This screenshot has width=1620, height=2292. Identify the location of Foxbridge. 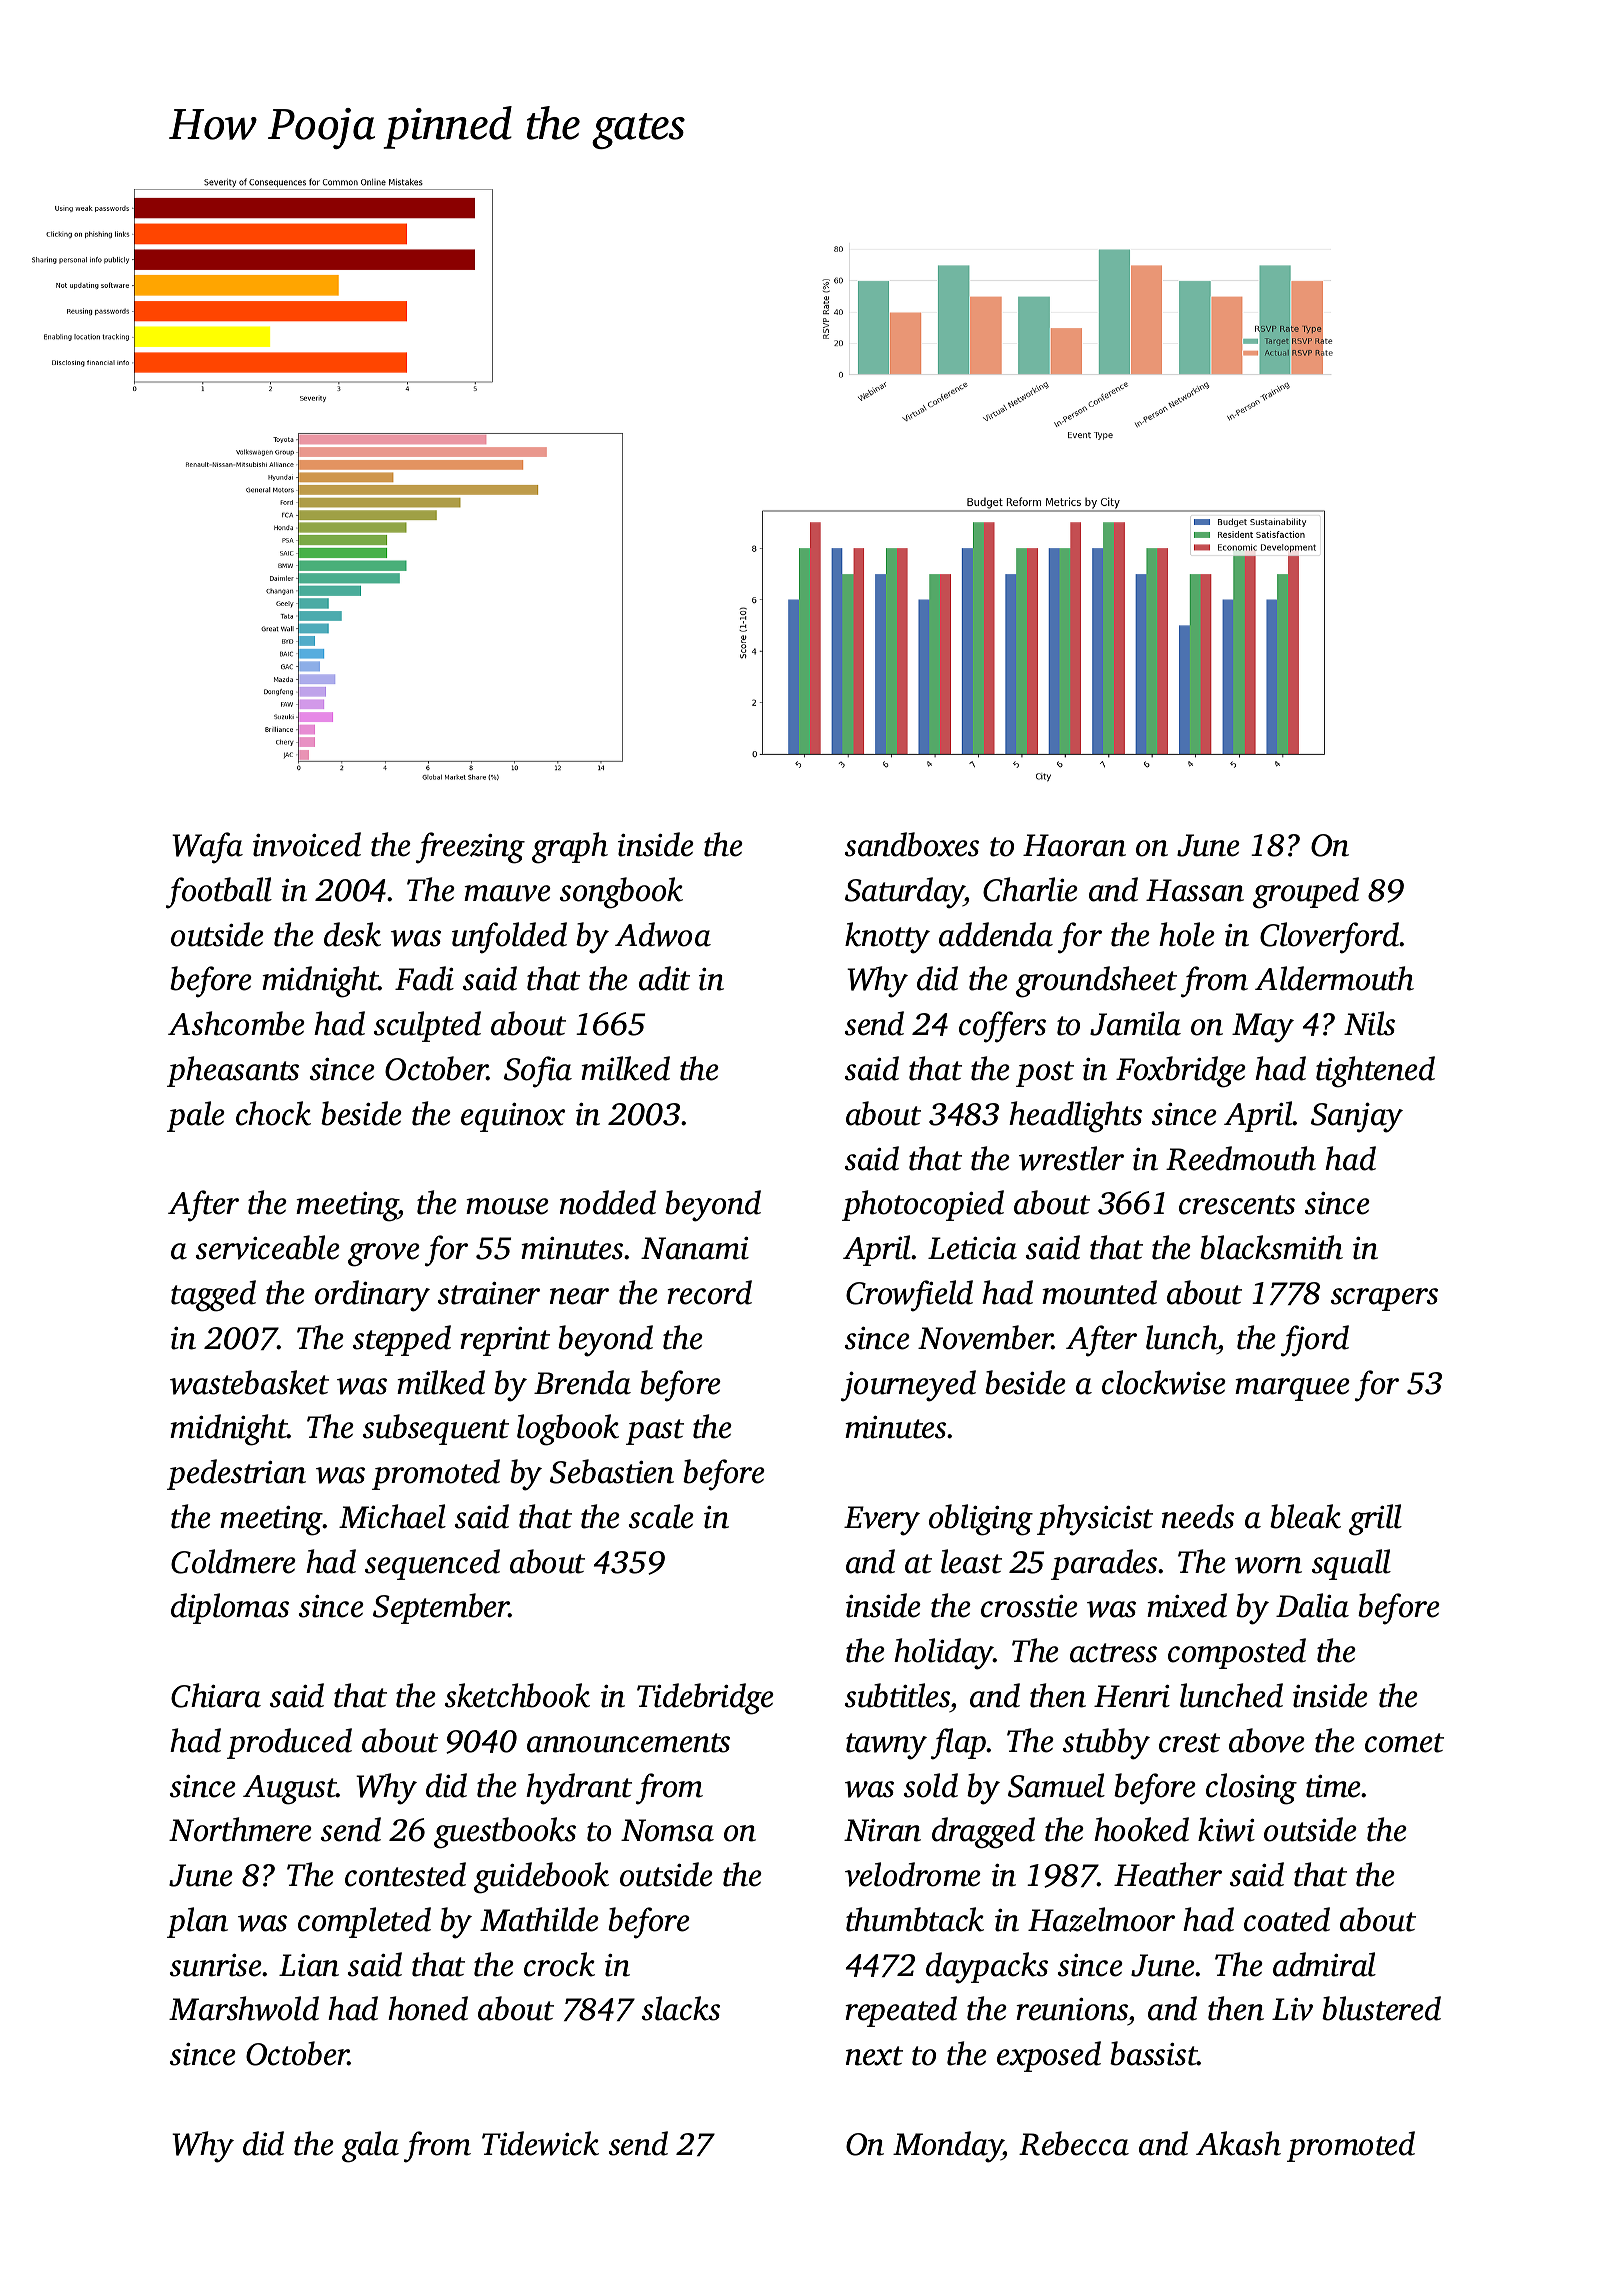
(1181, 1072).
